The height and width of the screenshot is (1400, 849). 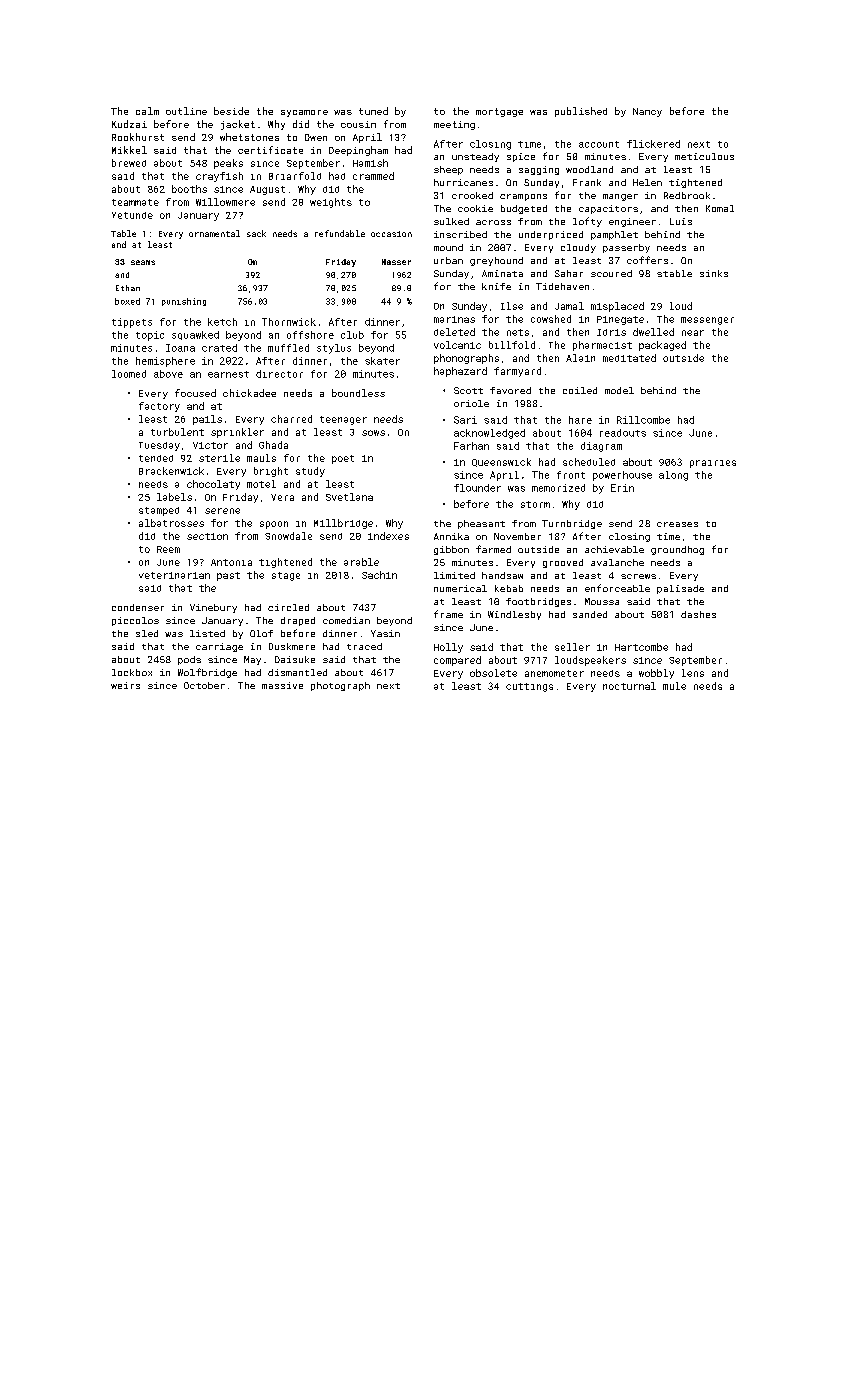 What do you see at coordinates (493, 222) in the screenshot?
I see `across` at bounding box center [493, 222].
